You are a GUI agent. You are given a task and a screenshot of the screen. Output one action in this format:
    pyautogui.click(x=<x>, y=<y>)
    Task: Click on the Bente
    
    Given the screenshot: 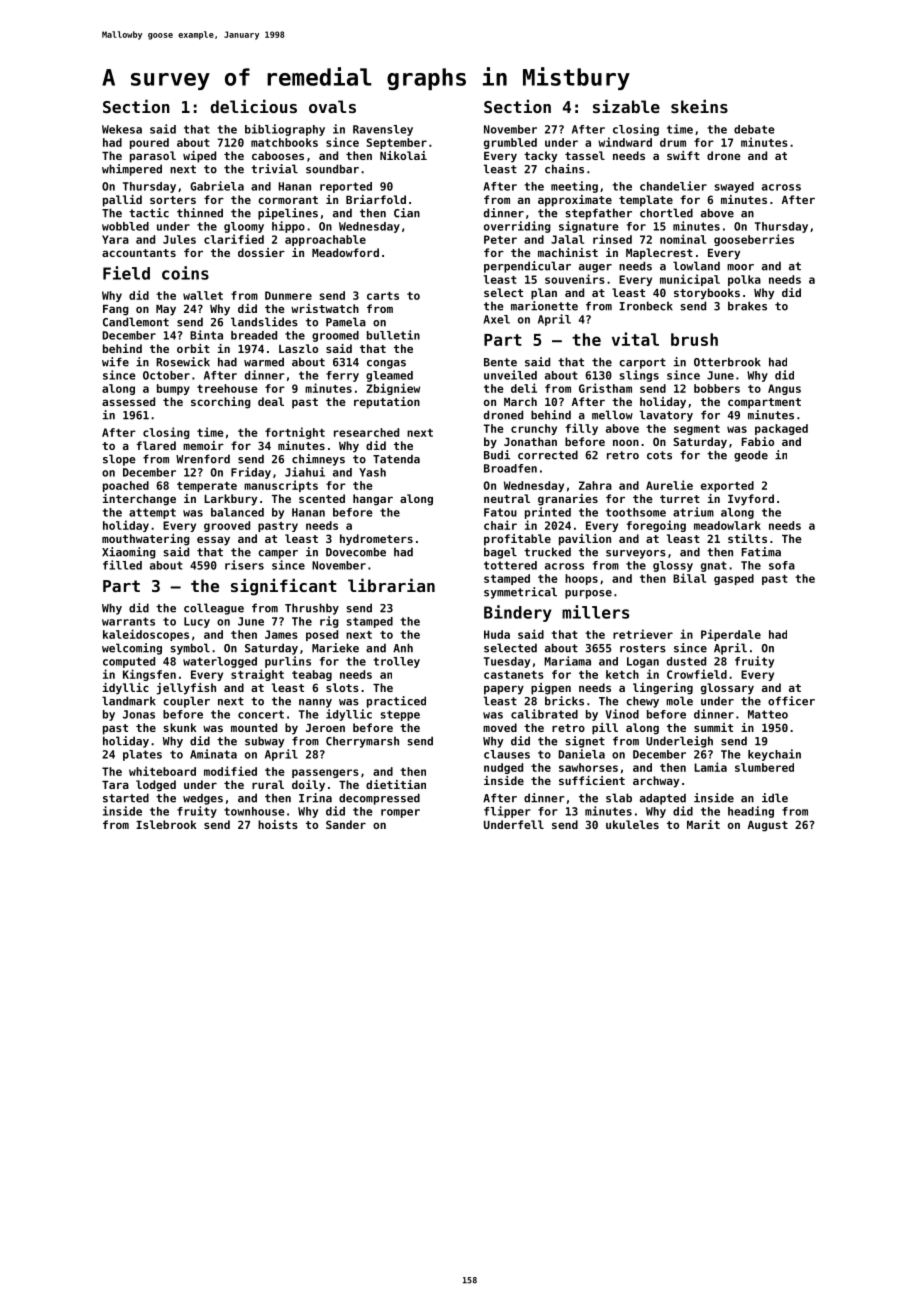 What is the action you would take?
    pyautogui.click(x=500, y=362)
